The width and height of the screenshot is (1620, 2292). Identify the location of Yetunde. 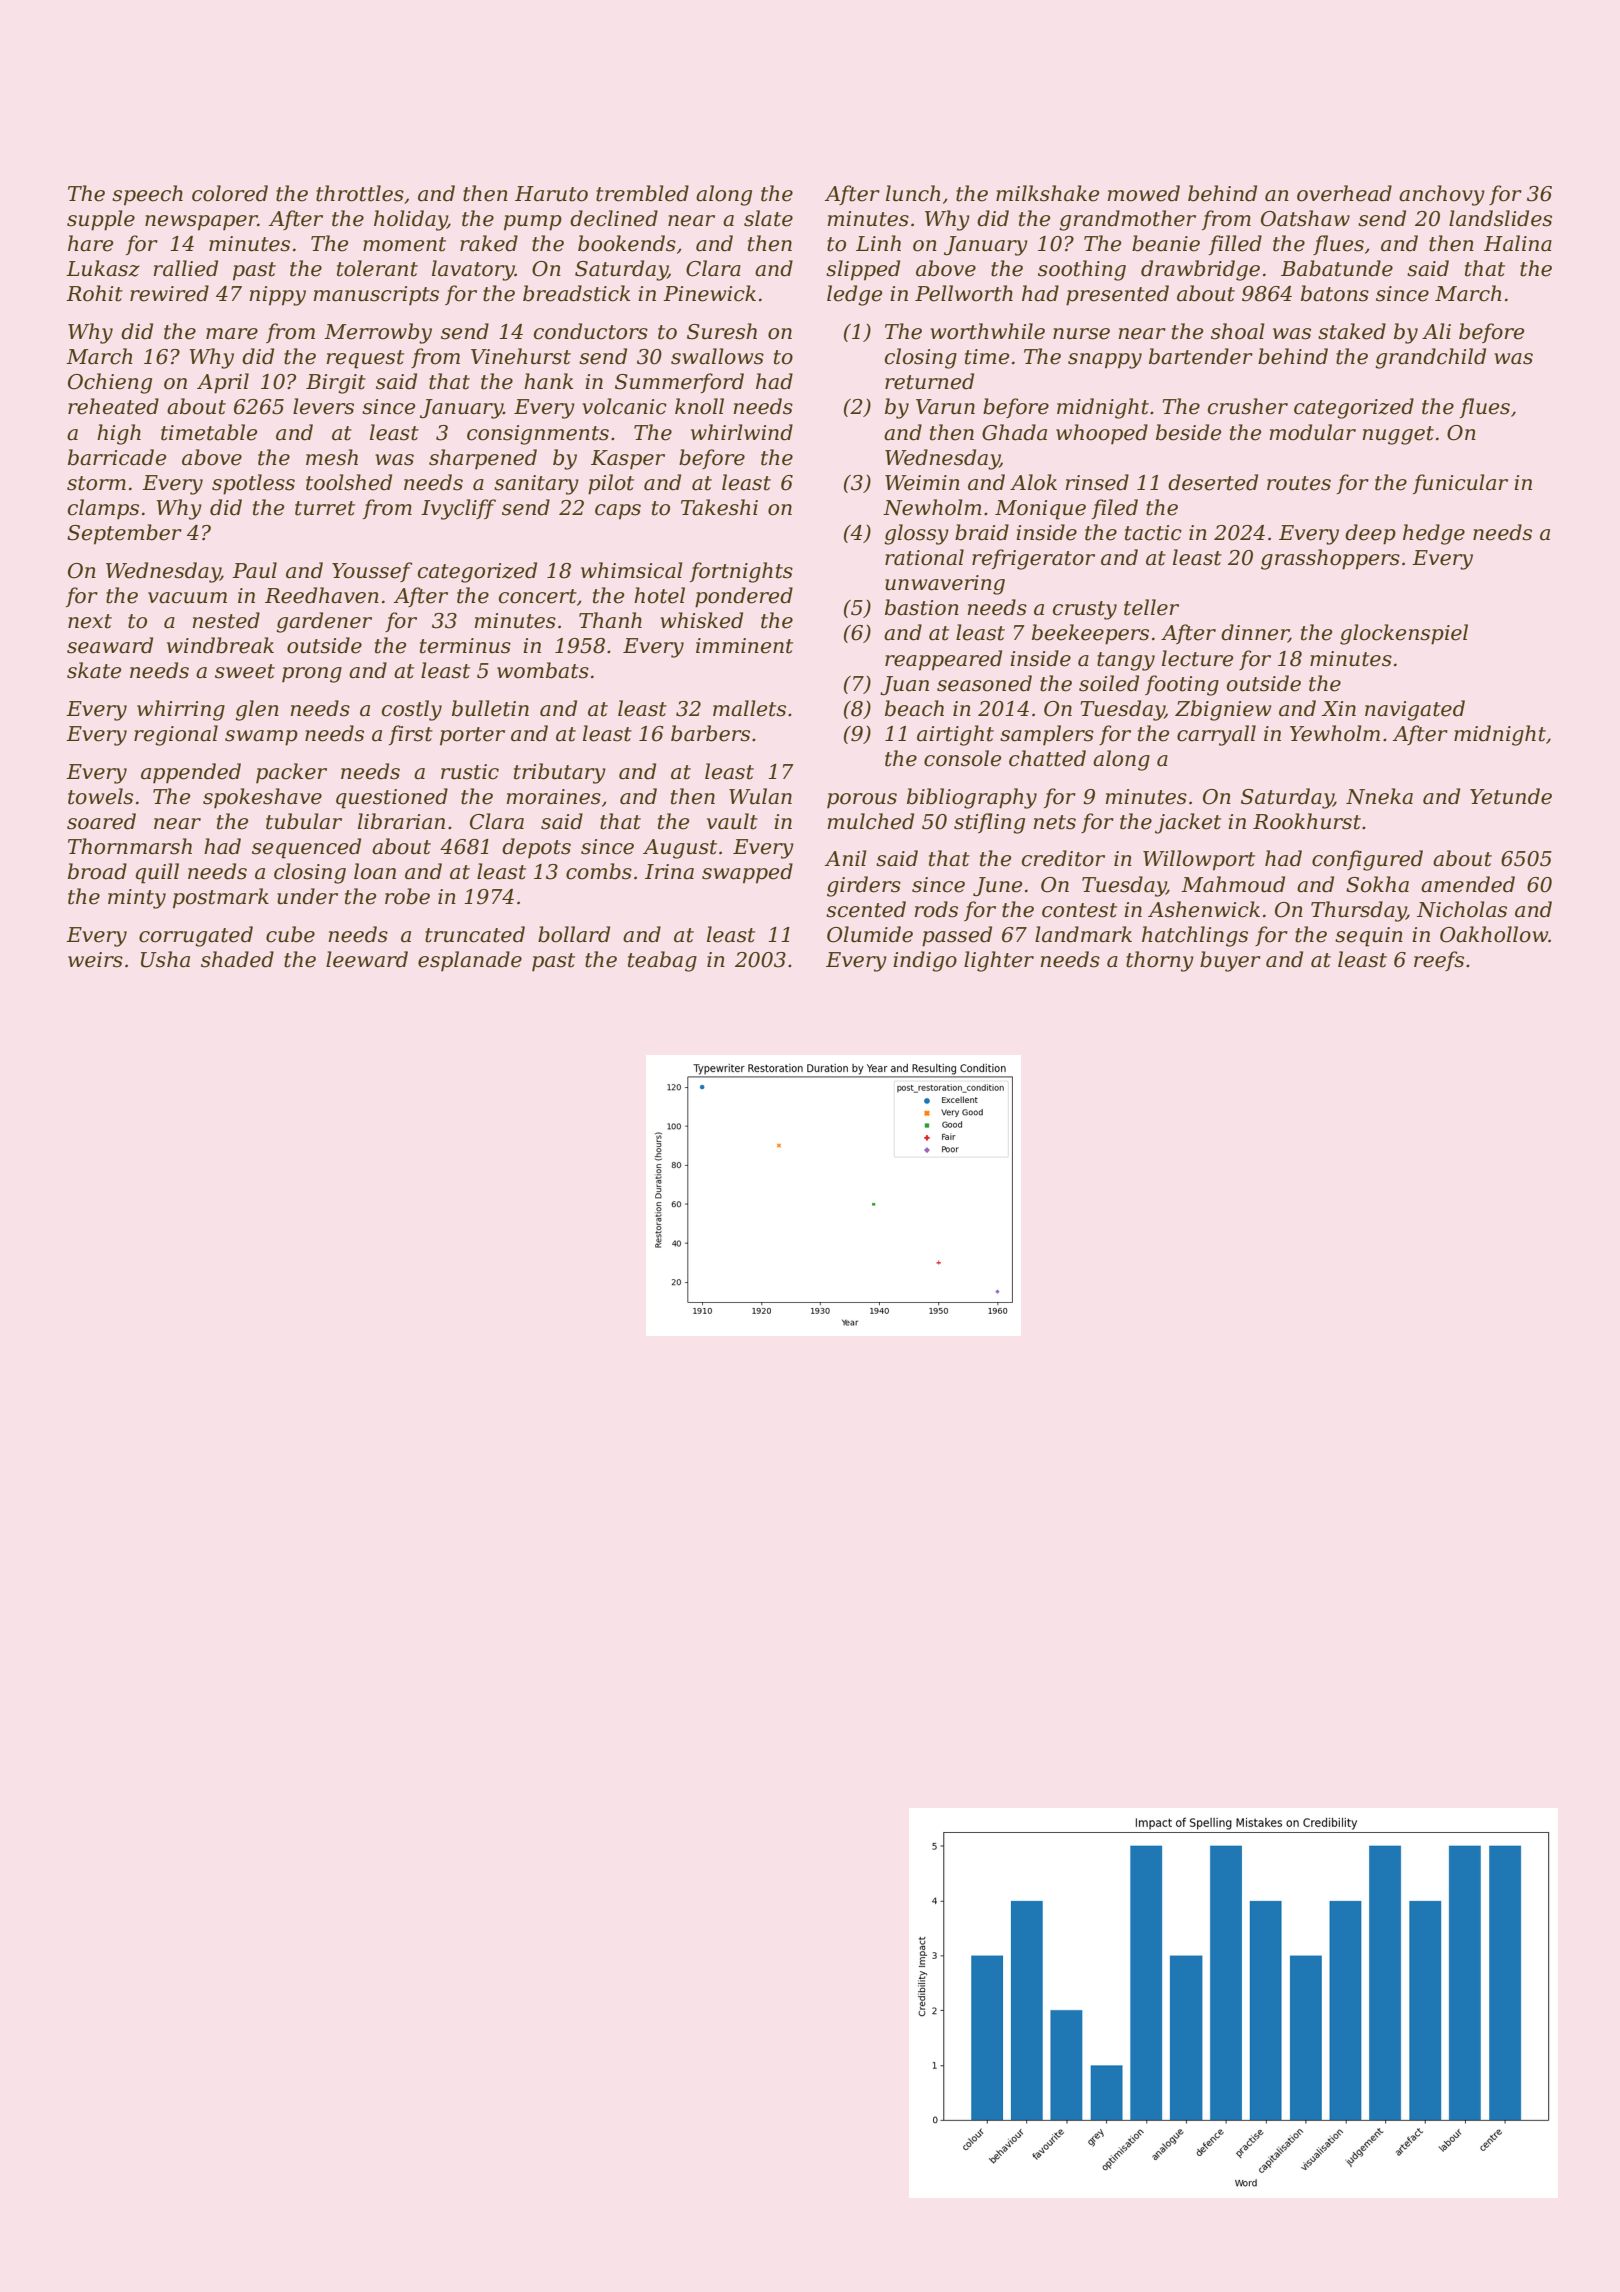
(1511, 796).
